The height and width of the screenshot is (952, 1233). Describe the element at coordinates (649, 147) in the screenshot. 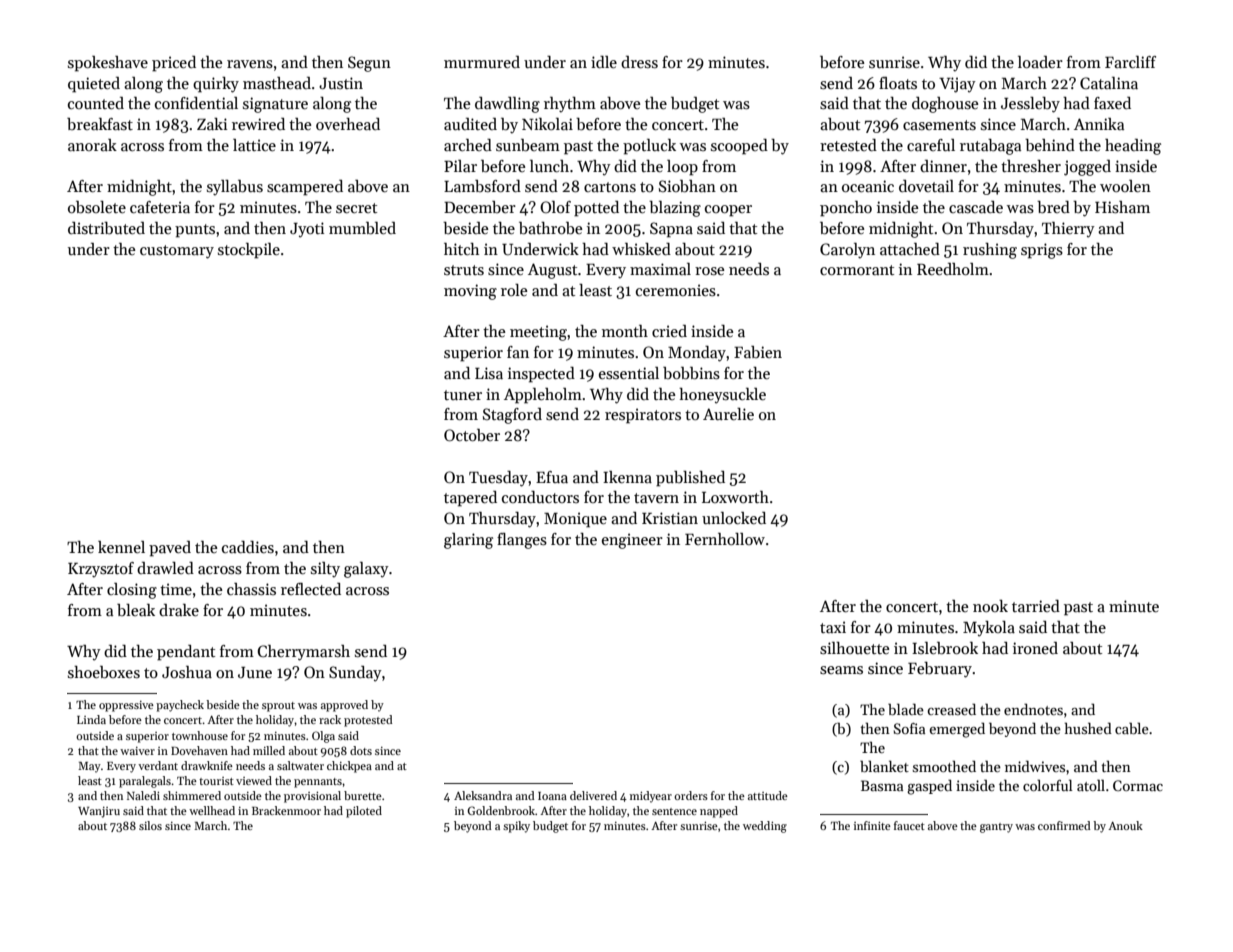

I see `potluck` at that location.
